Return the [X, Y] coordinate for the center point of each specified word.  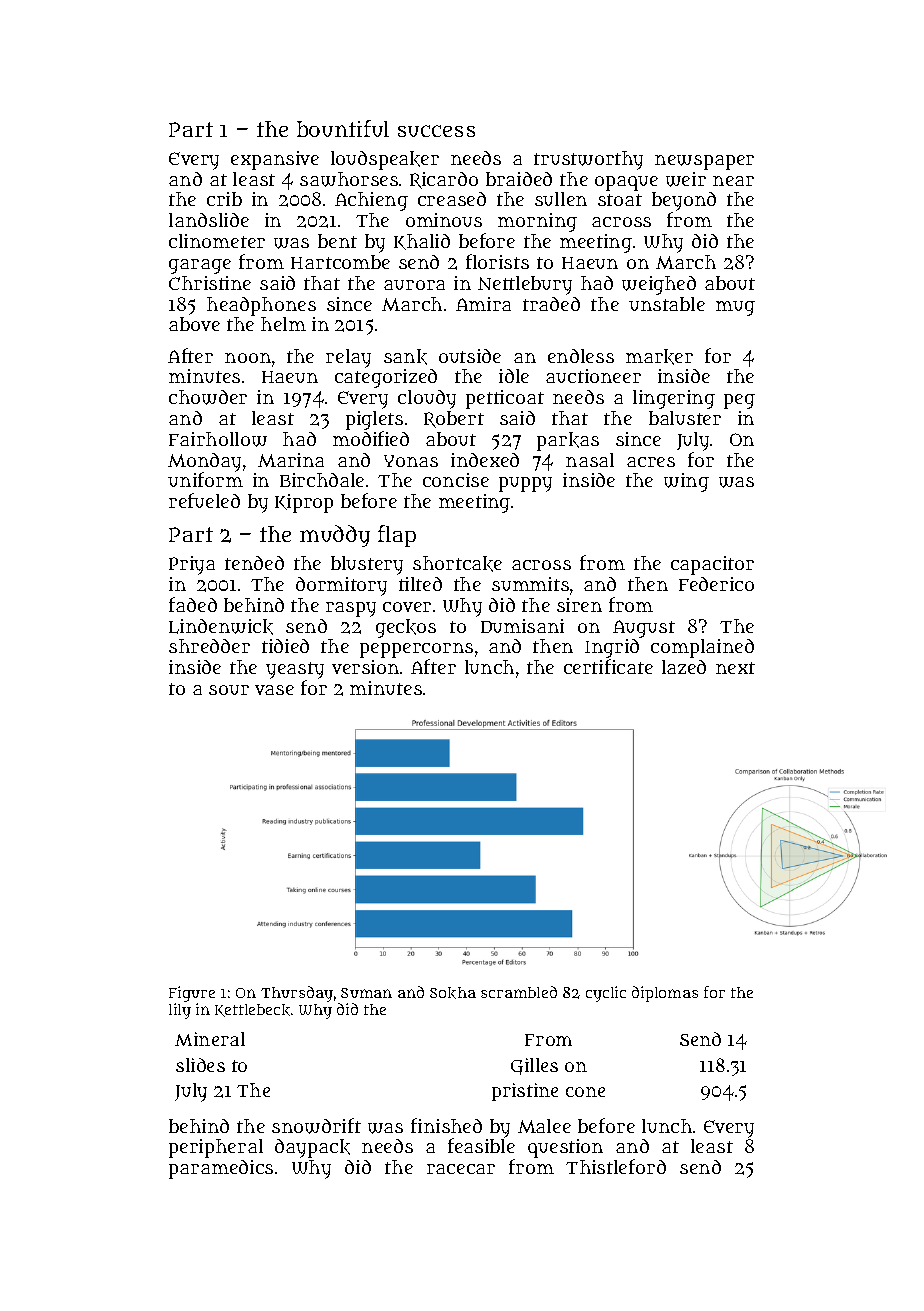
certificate [608, 666]
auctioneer [593, 376]
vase [274, 690]
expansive [275, 160]
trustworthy [588, 160]
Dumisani [522, 626]
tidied [285, 646]
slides [200, 1065]
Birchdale [322, 480]
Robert [454, 419]
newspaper [704, 162]
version [365, 667]
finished [446, 1125]
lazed [684, 667]
